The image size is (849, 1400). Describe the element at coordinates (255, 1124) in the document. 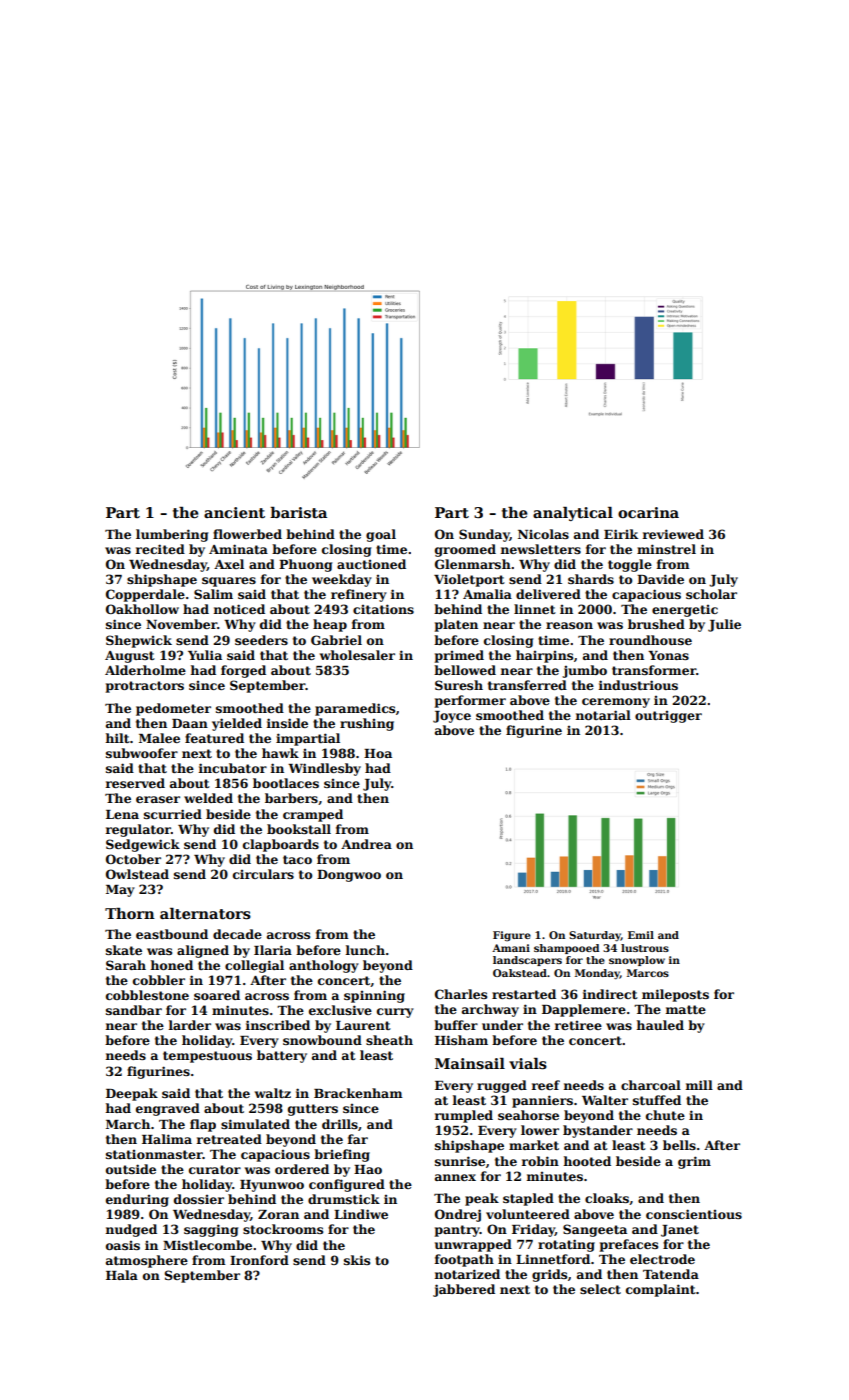

I see `simulated` at that location.
